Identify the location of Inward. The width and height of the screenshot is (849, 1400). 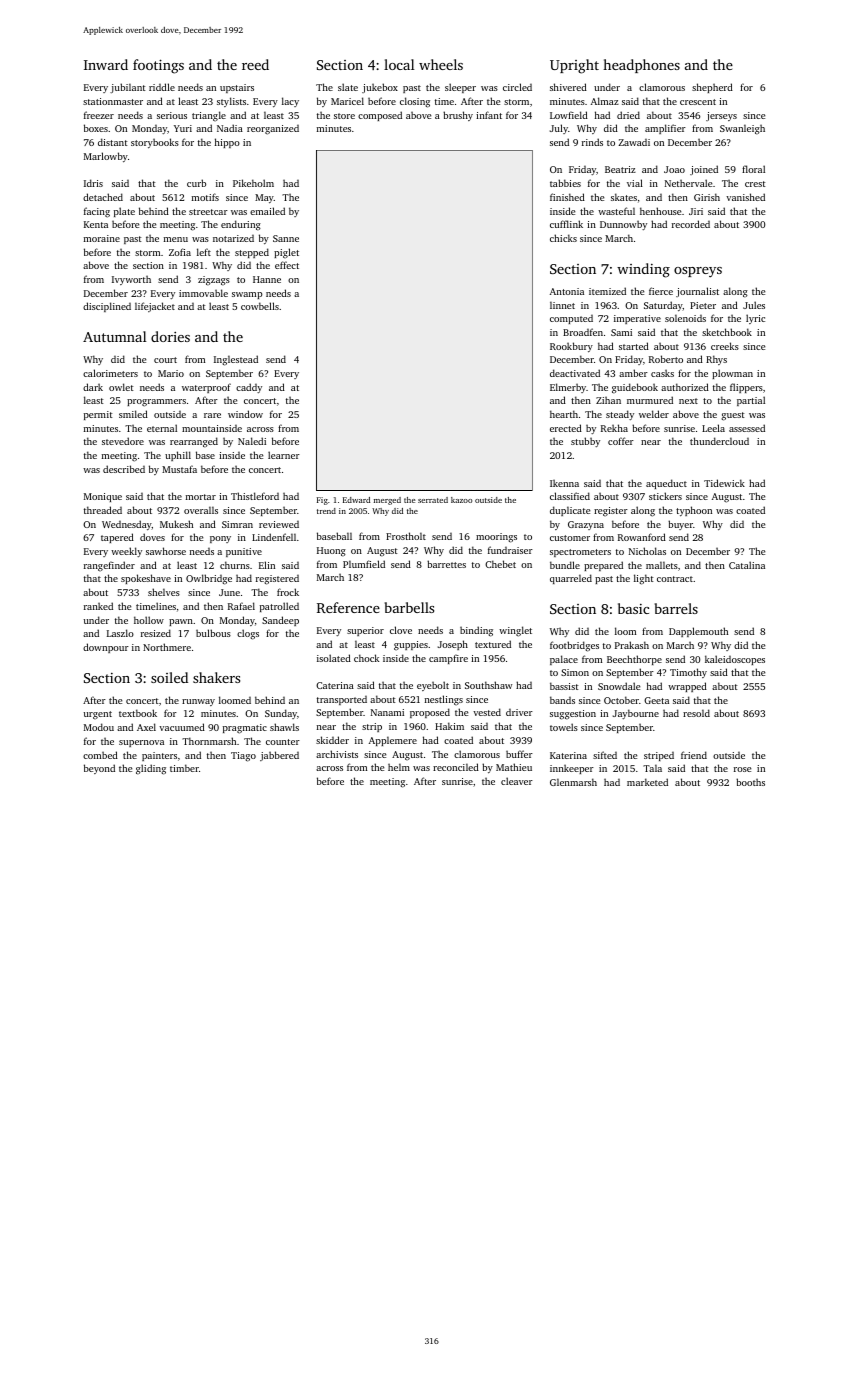
(106, 64).
